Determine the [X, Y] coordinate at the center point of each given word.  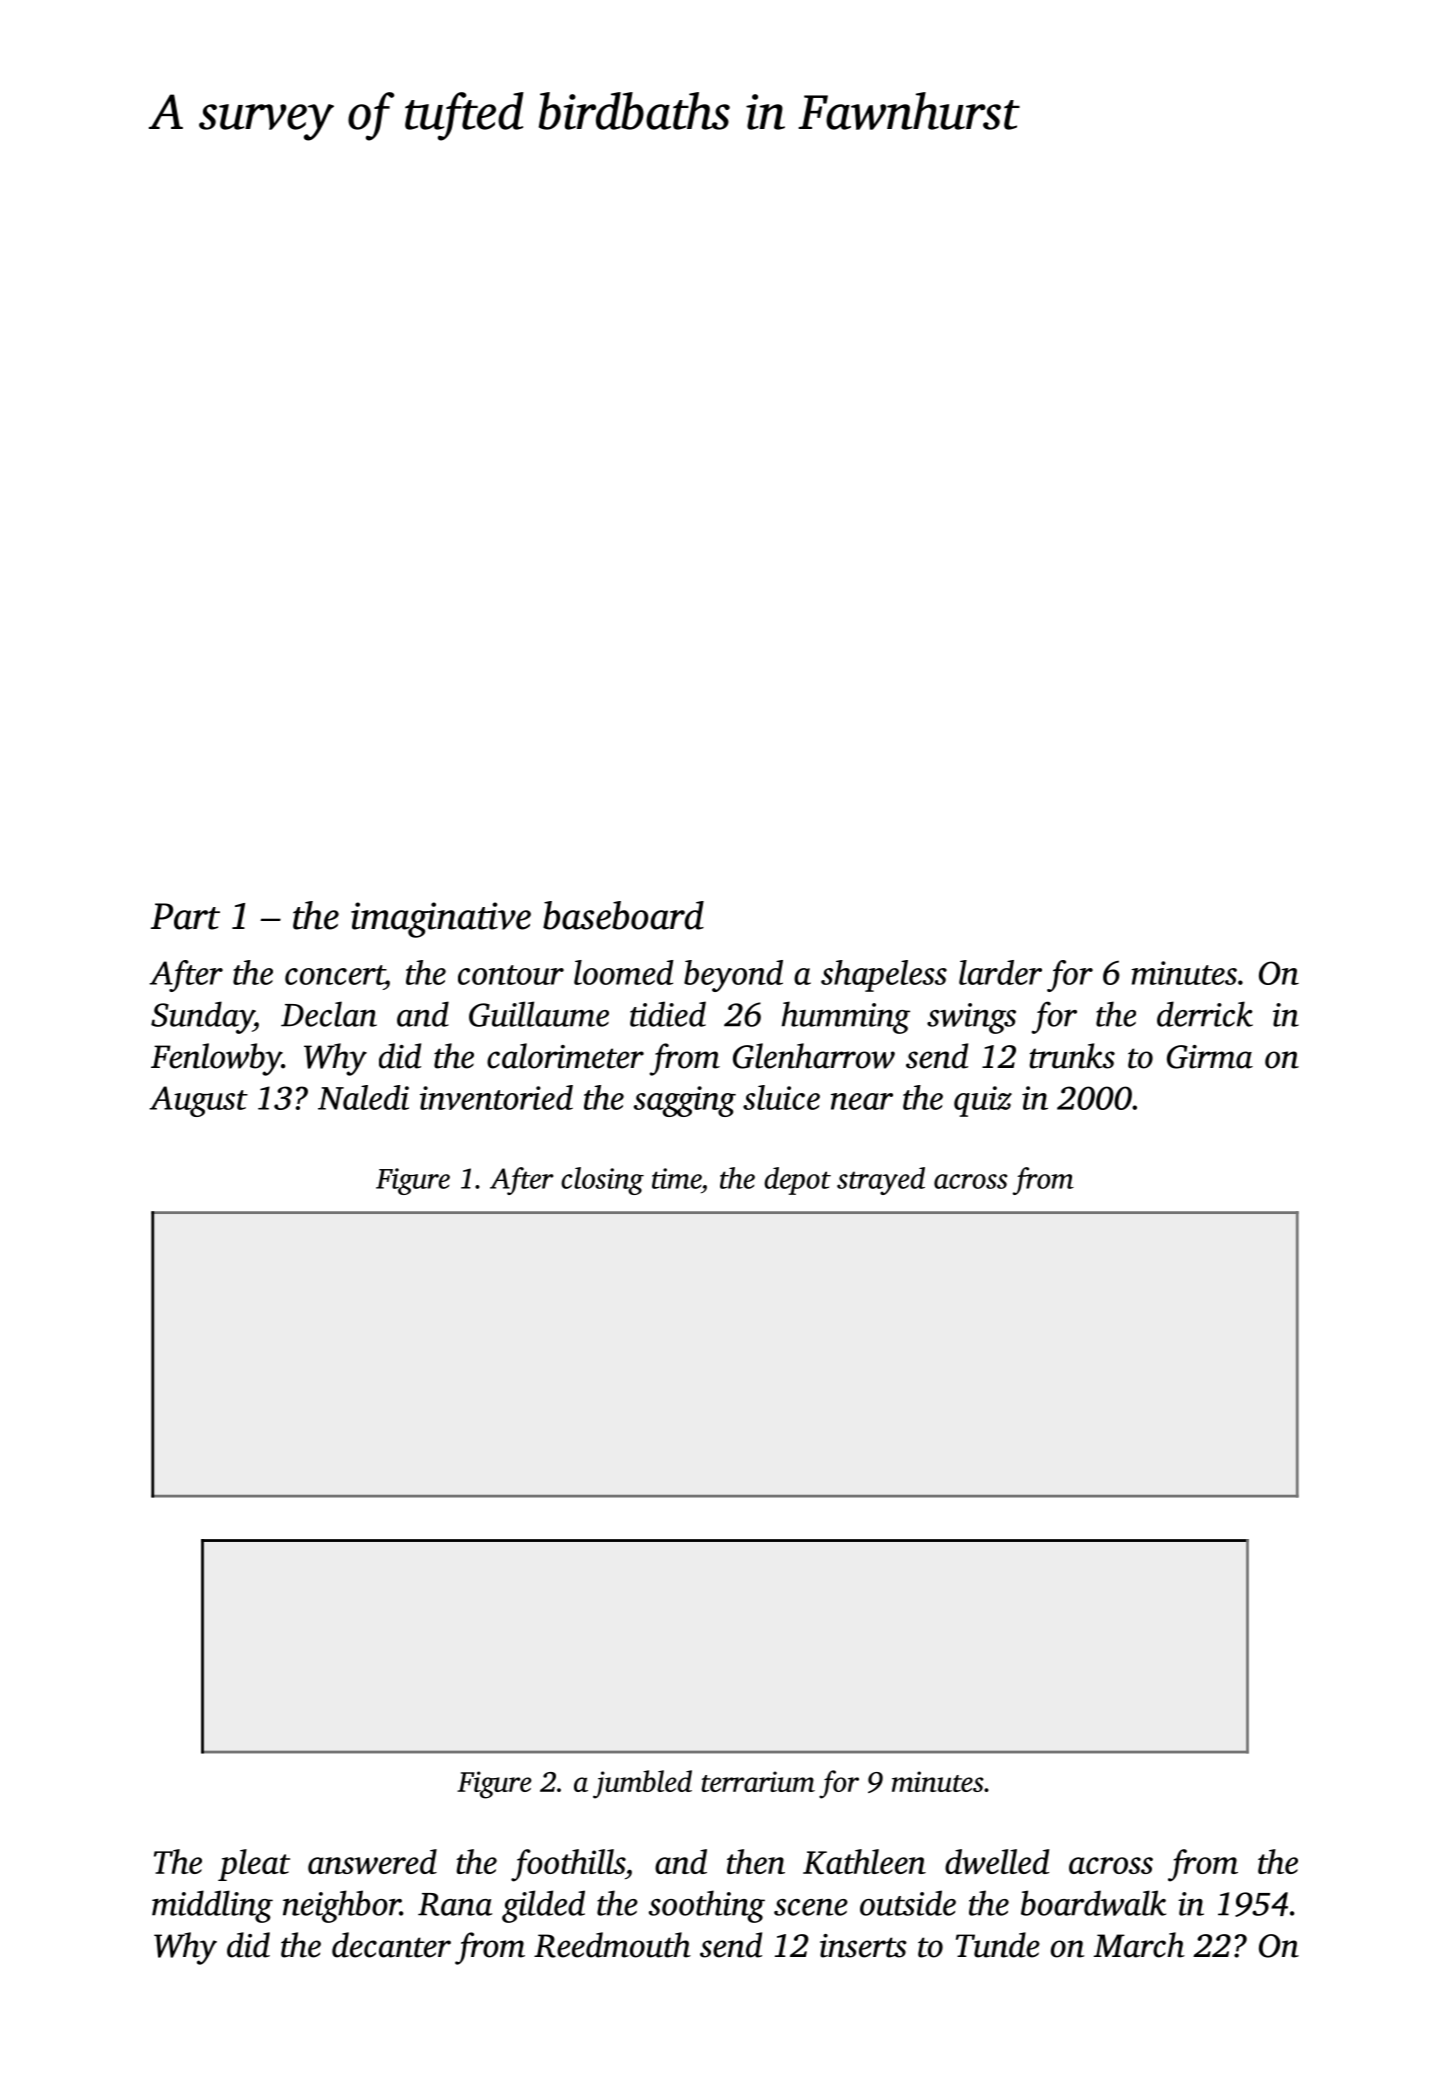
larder [1000, 972]
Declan [329, 1014]
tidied [668, 1014]
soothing [707, 1906]
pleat [254, 1865]
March [1139, 1945]
